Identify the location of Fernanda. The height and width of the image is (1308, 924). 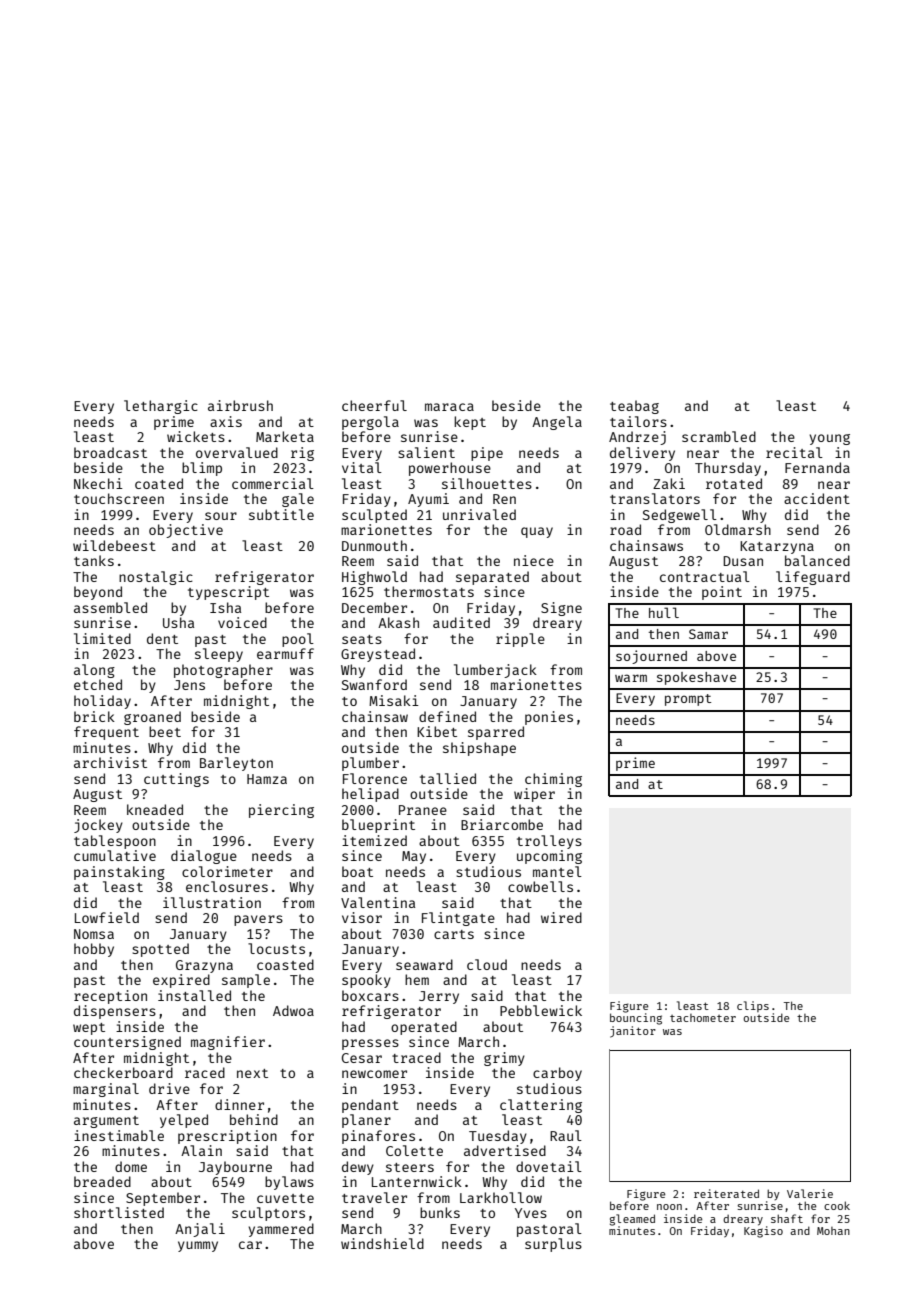
(817, 467).
